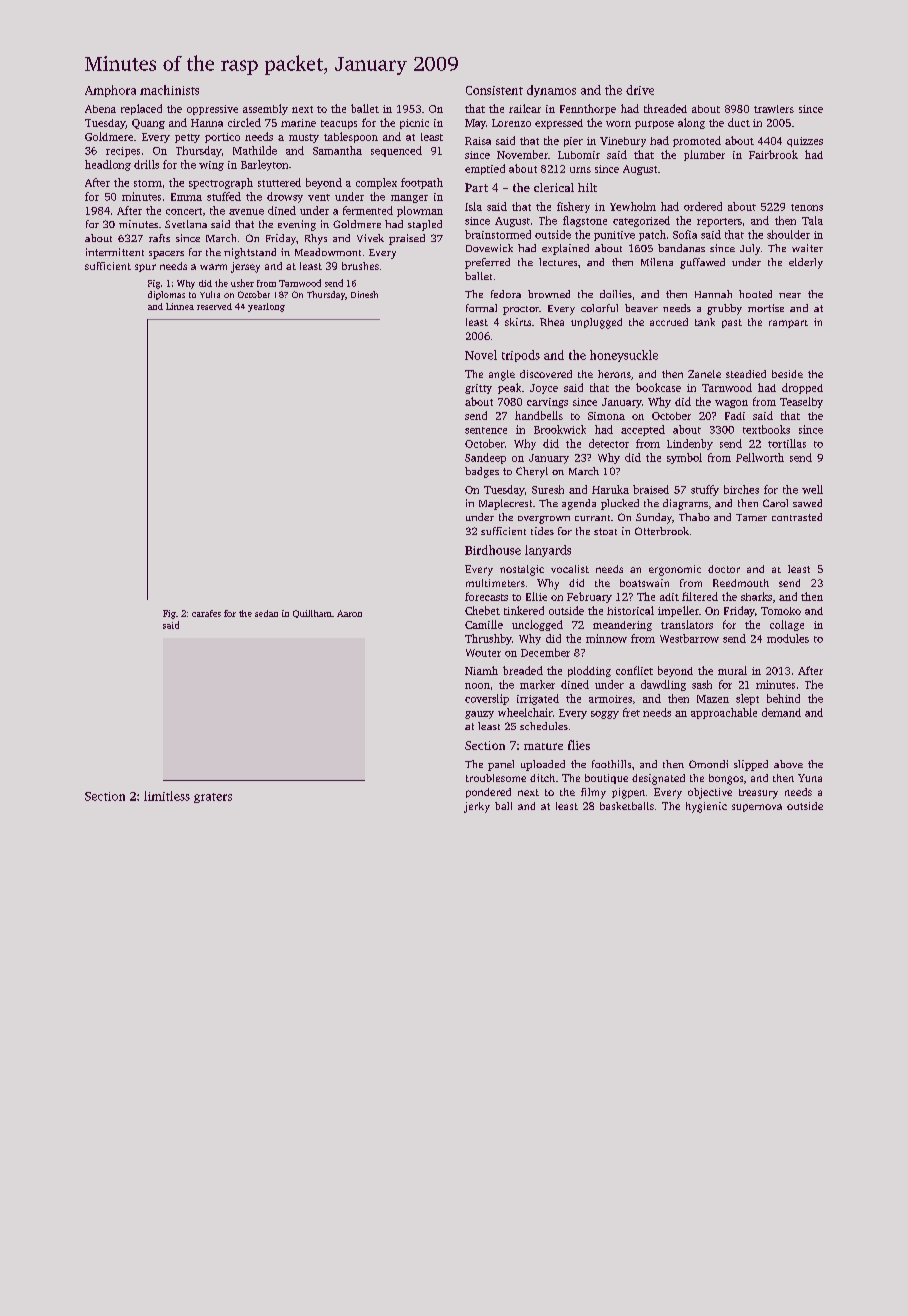 Image resolution: width=908 pixels, height=1316 pixels. What do you see at coordinates (797, 517) in the screenshot?
I see `contrasted` at bounding box center [797, 517].
